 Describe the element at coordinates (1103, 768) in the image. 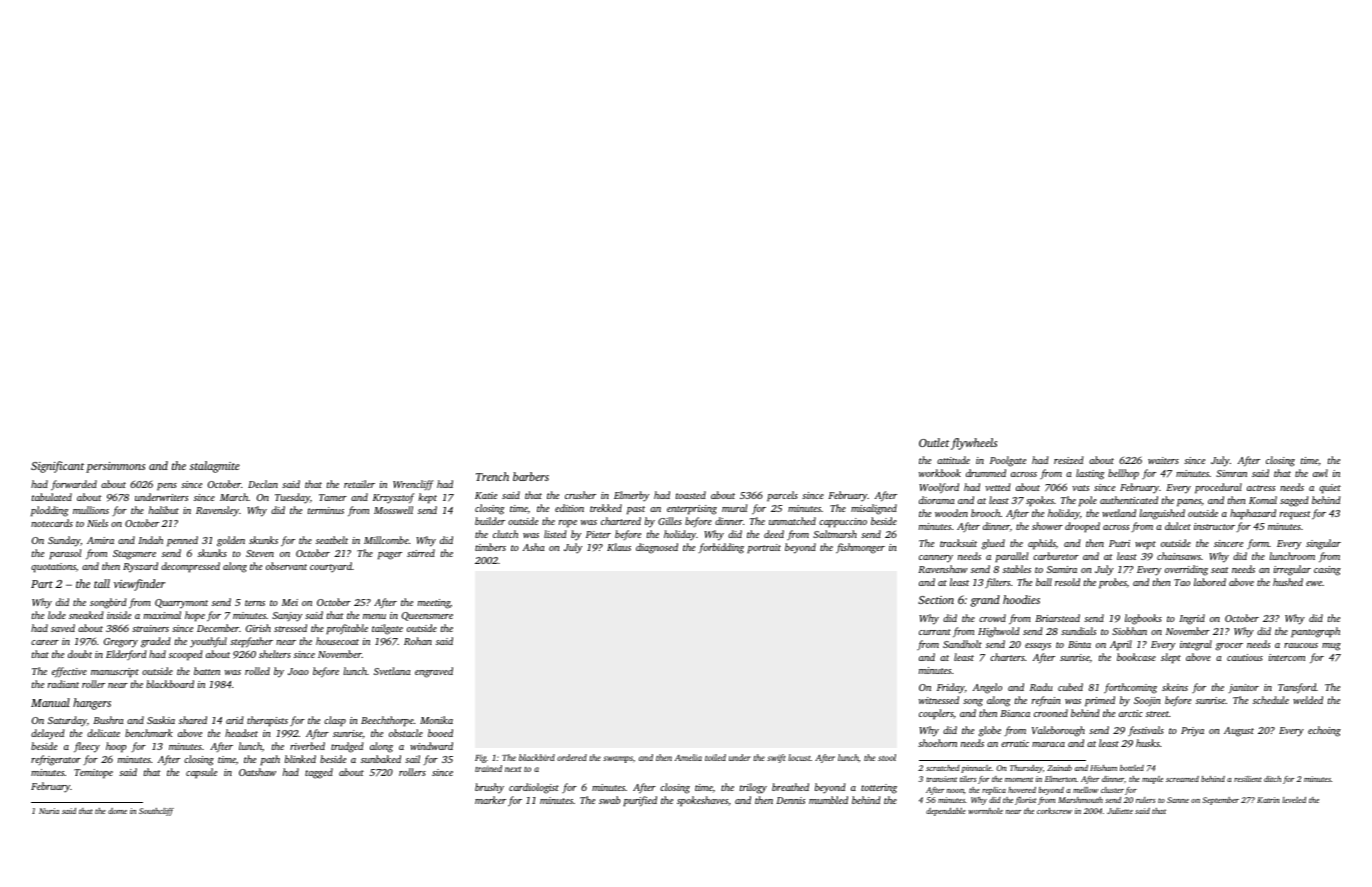

I see `Hisham` at that location.
